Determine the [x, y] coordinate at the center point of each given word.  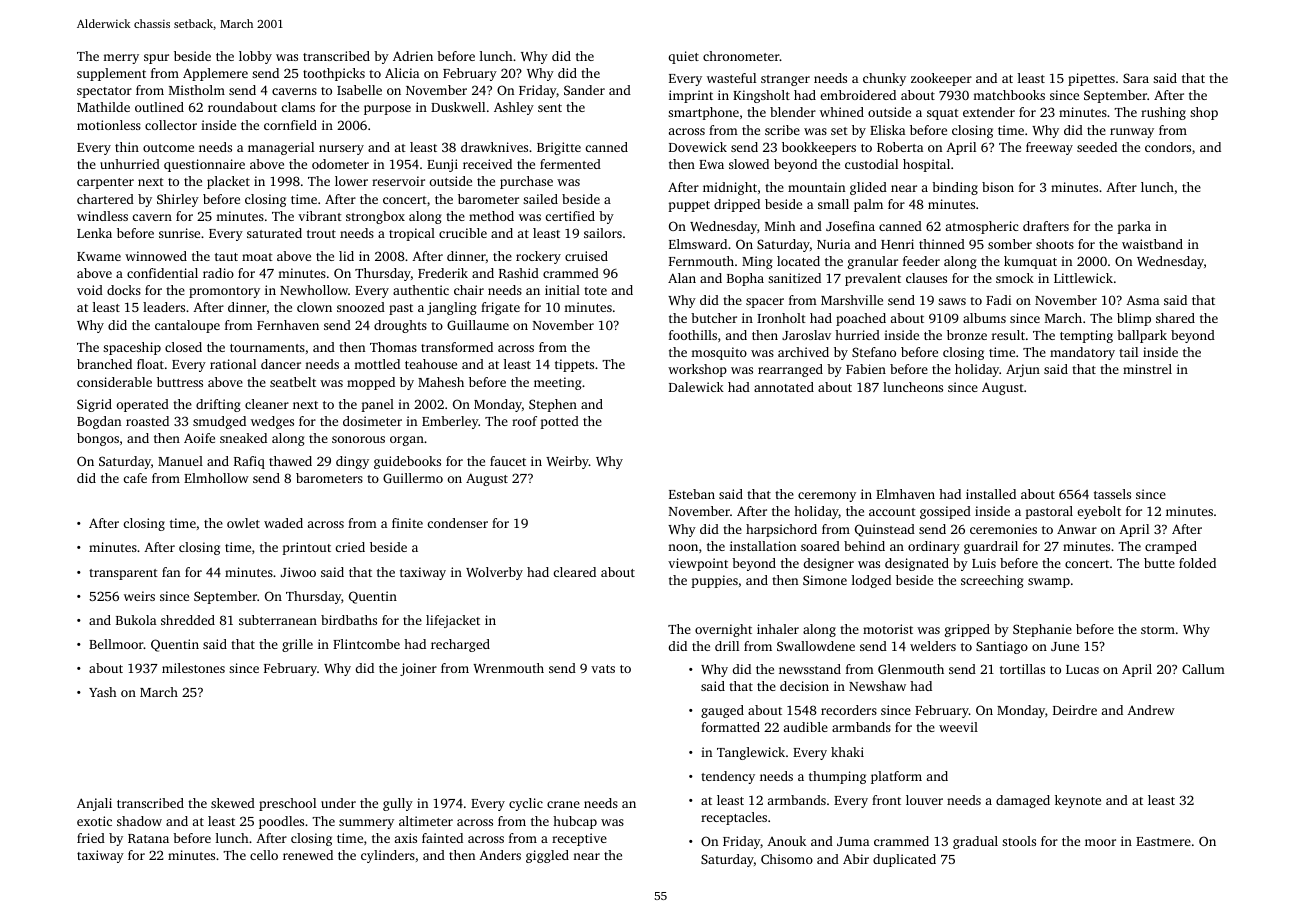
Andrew [1151, 710]
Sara [1136, 78]
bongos [98, 439]
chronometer [741, 56]
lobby [255, 57]
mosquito [719, 353]
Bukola [136, 620]
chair [469, 290]
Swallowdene [816, 646]
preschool [287, 804]
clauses [926, 278]
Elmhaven [905, 494]
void [90, 290]
